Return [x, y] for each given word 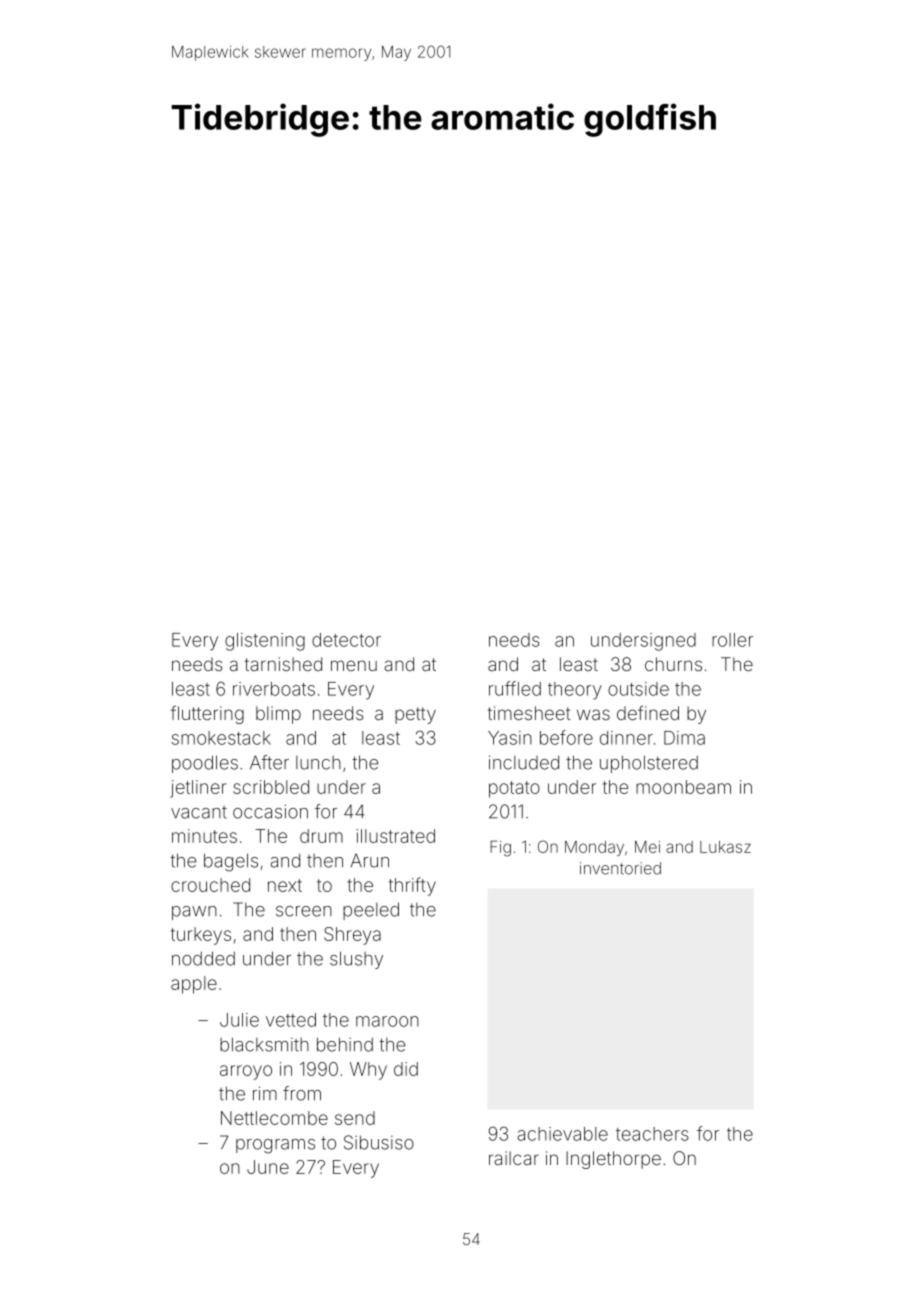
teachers [652, 1134]
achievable [562, 1134]
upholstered [649, 764]
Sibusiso [379, 1142]
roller [732, 640]
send [355, 1118]
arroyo [246, 1072]
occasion [270, 811]
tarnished [283, 664]
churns [673, 664]
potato [514, 789]
